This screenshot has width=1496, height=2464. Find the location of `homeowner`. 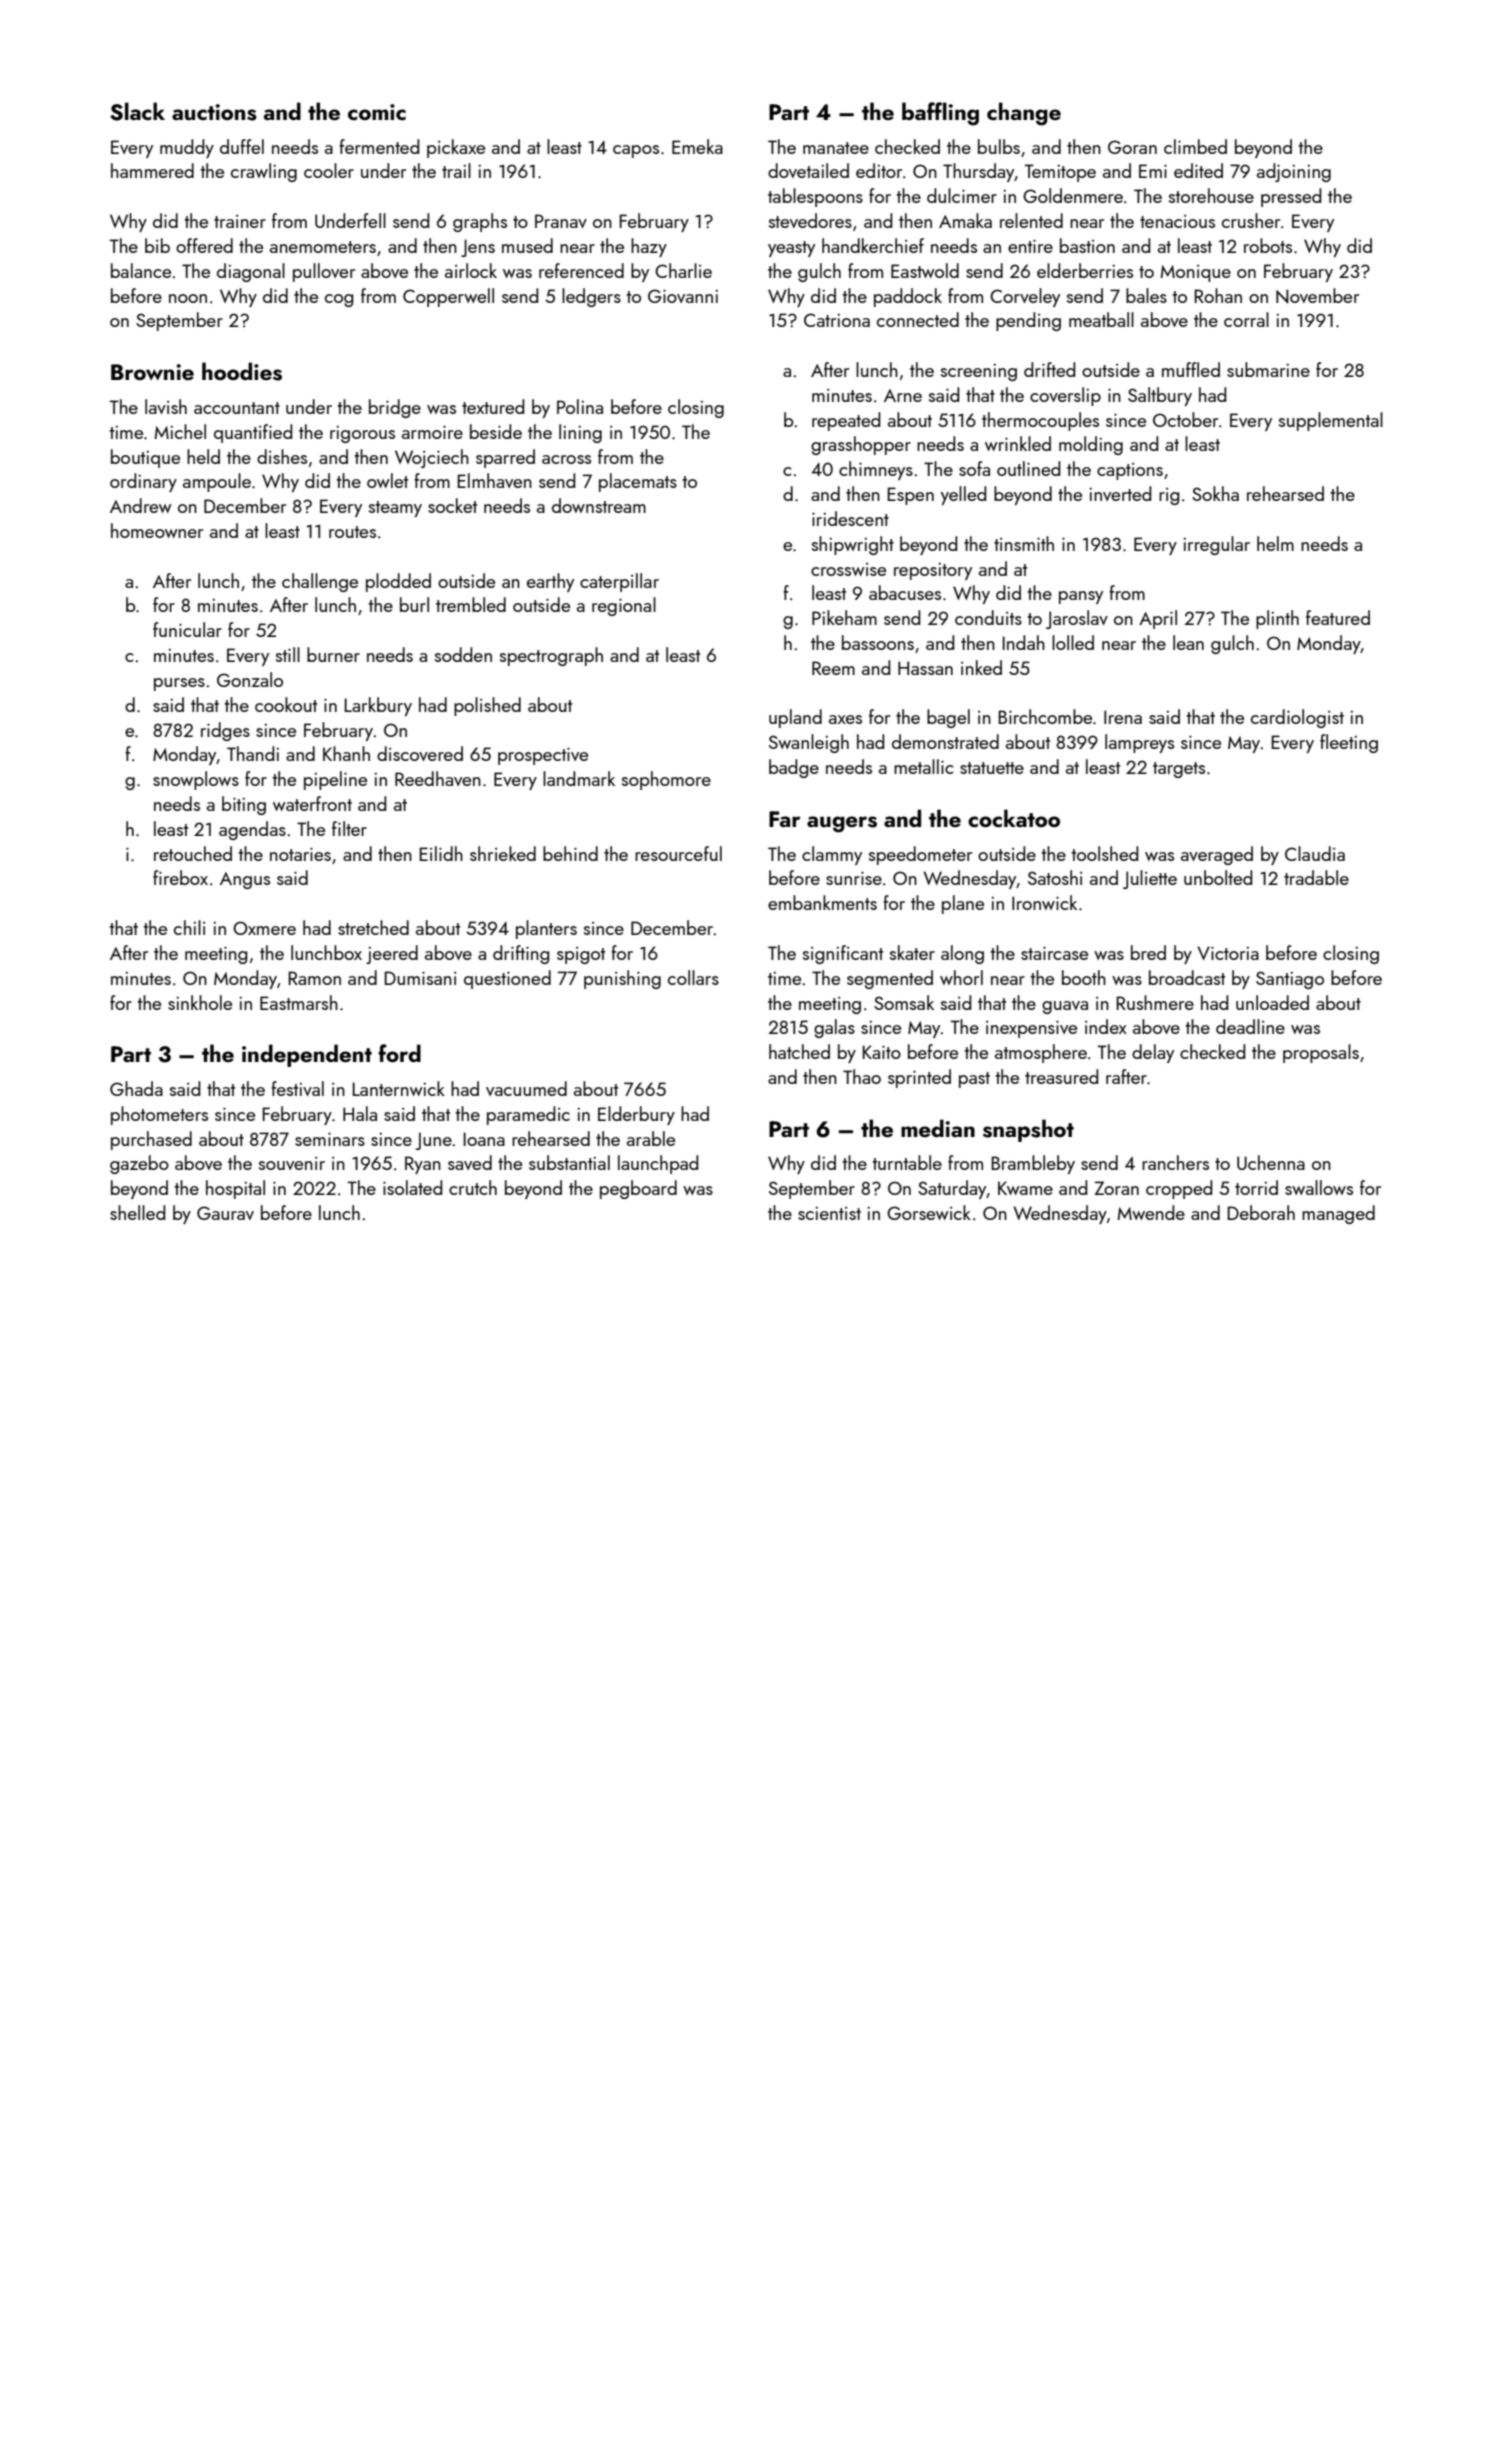

homeowner is located at coordinates (157, 530).
